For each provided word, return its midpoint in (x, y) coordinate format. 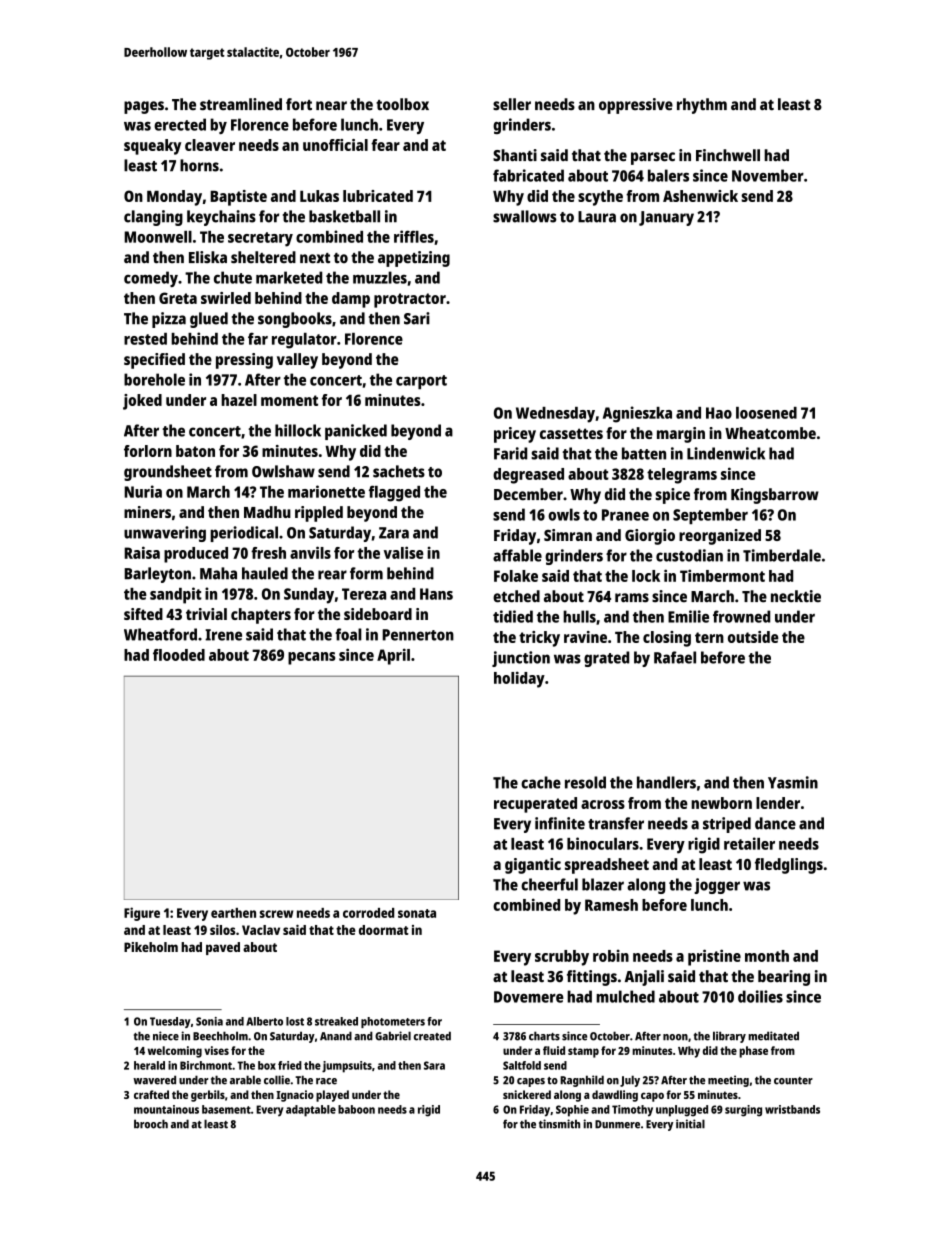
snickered (527, 1094)
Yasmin (793, 782)
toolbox (402, 104)
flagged (394, 493)
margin (681, 435)
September (710, 516)
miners (147, 512)
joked (142, 402)
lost (295, 1021)
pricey (515, 435)
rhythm (702, 106)
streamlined (241, 104)
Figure (142, 914)
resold (585, 782)
